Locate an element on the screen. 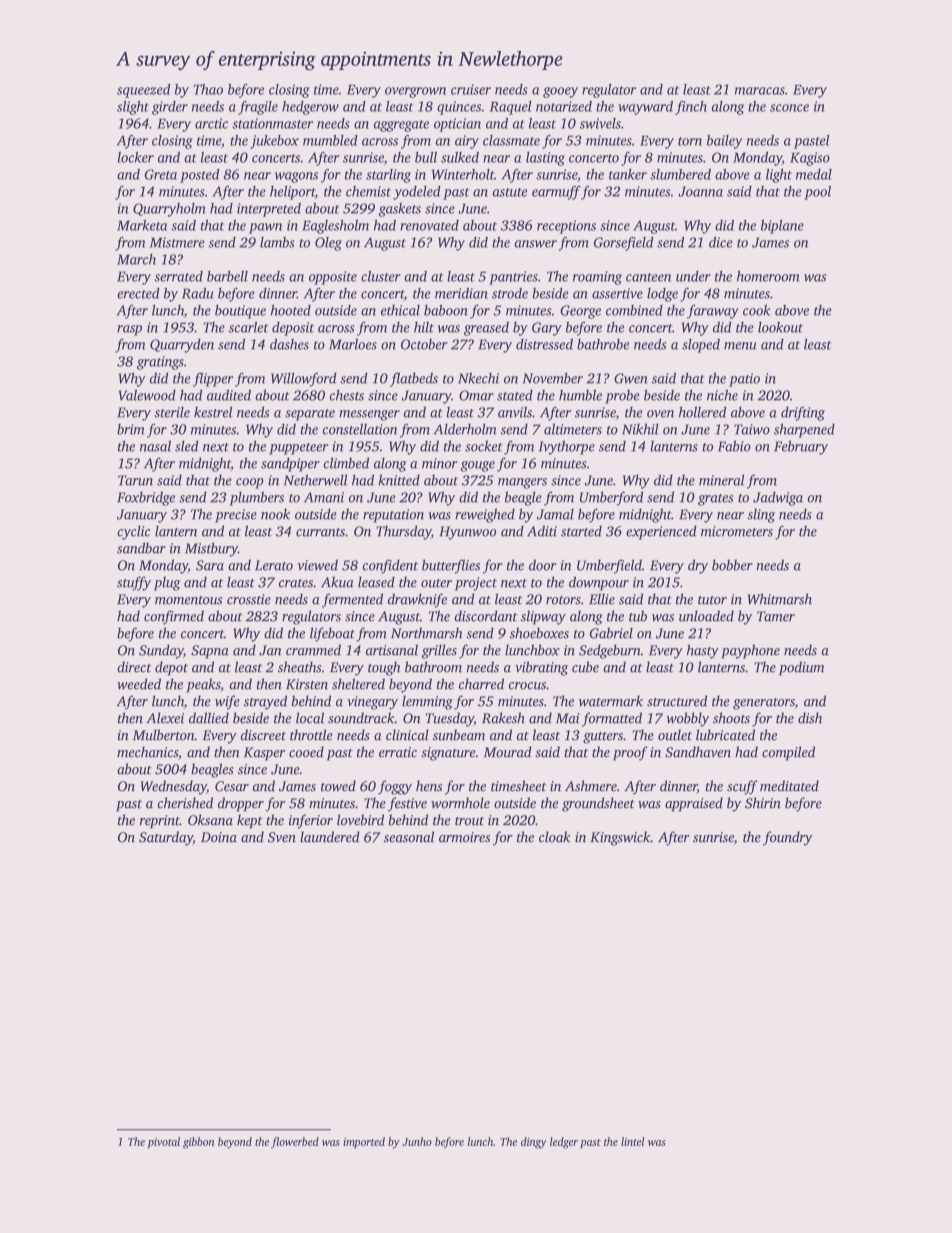  nasal is located at coordinates (155, 446).
